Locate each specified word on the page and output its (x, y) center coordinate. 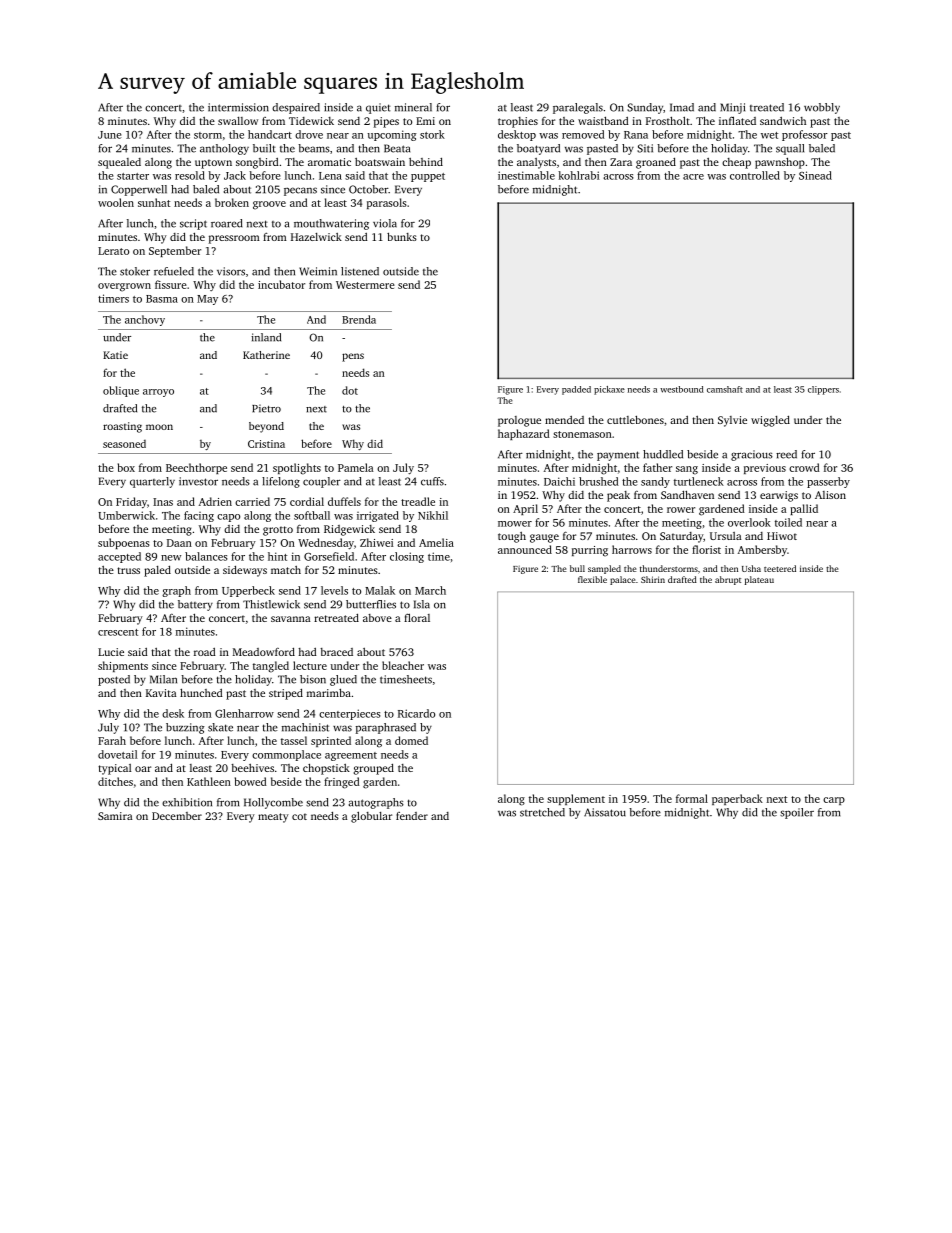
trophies (518, 122)
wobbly (822, 108)
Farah (112, 740)
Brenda (359, 319)
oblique (121, 391)
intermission (238, 107)
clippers (823, 390)
